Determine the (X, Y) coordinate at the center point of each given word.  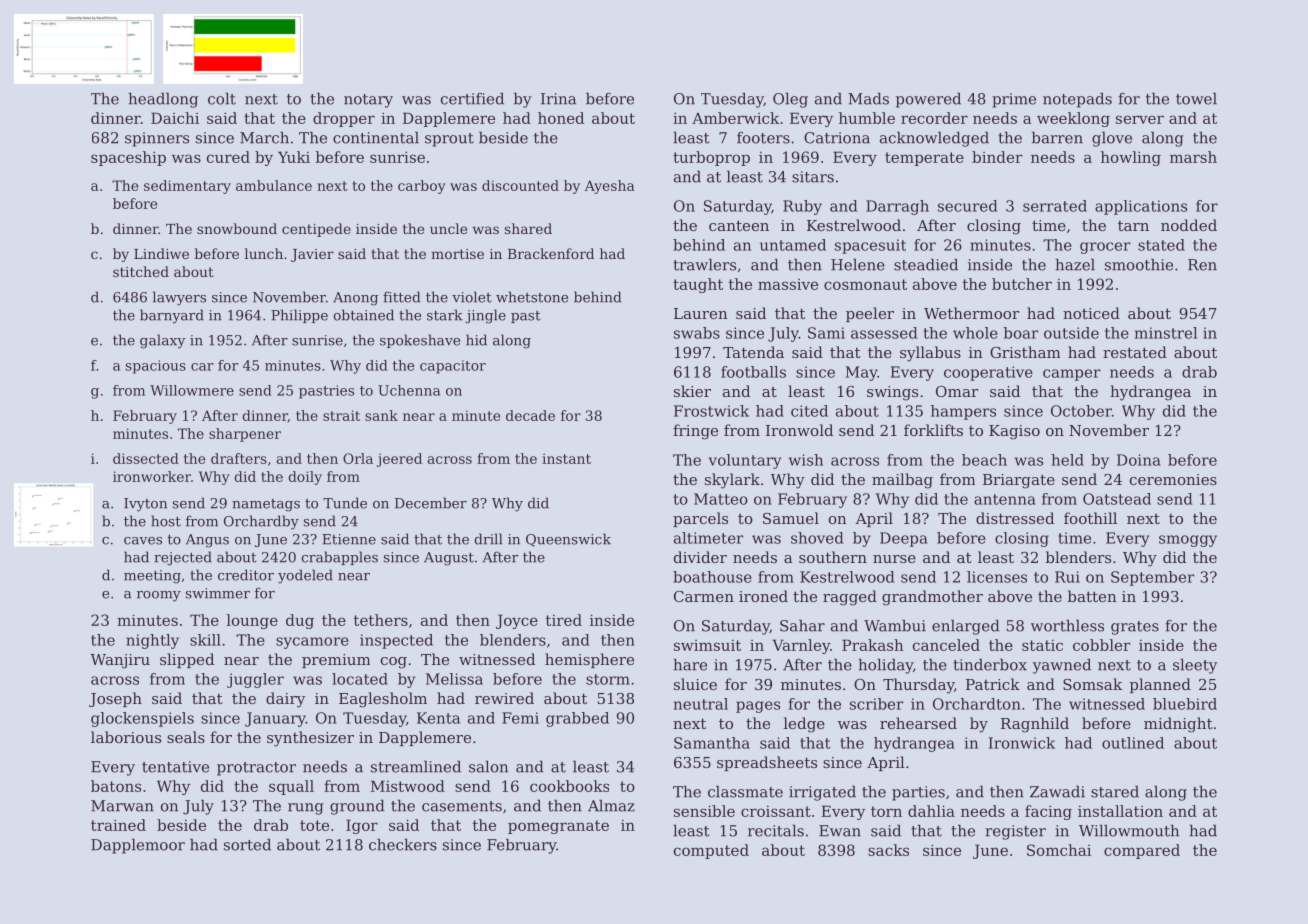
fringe (695, 432)
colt (222, 98)
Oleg (790, 100)
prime (1014, 100)
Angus (207, 541)
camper (1071, 375)
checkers (403, 844)
